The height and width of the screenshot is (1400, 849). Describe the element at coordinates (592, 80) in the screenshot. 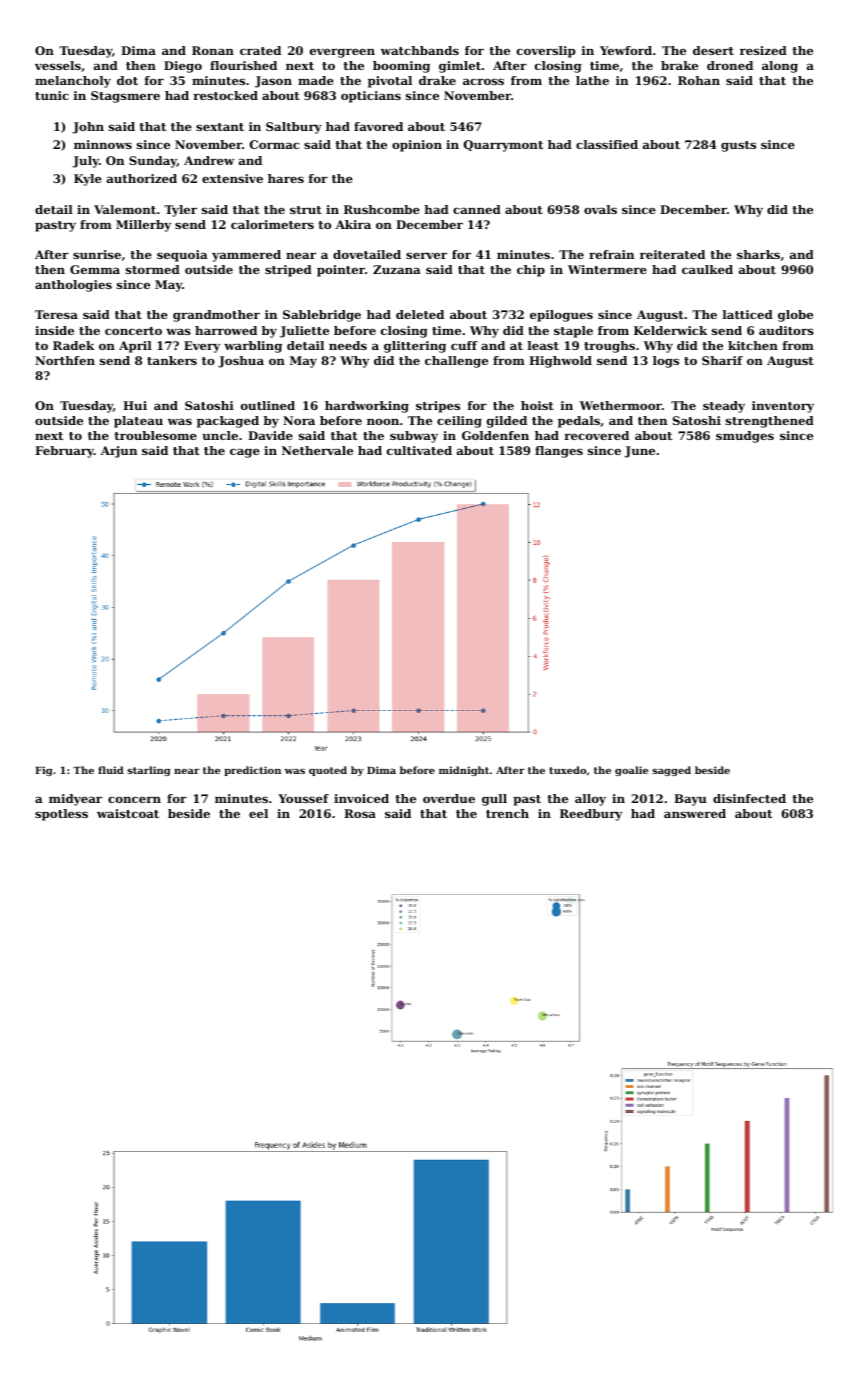

I see `lathe` at that location.
